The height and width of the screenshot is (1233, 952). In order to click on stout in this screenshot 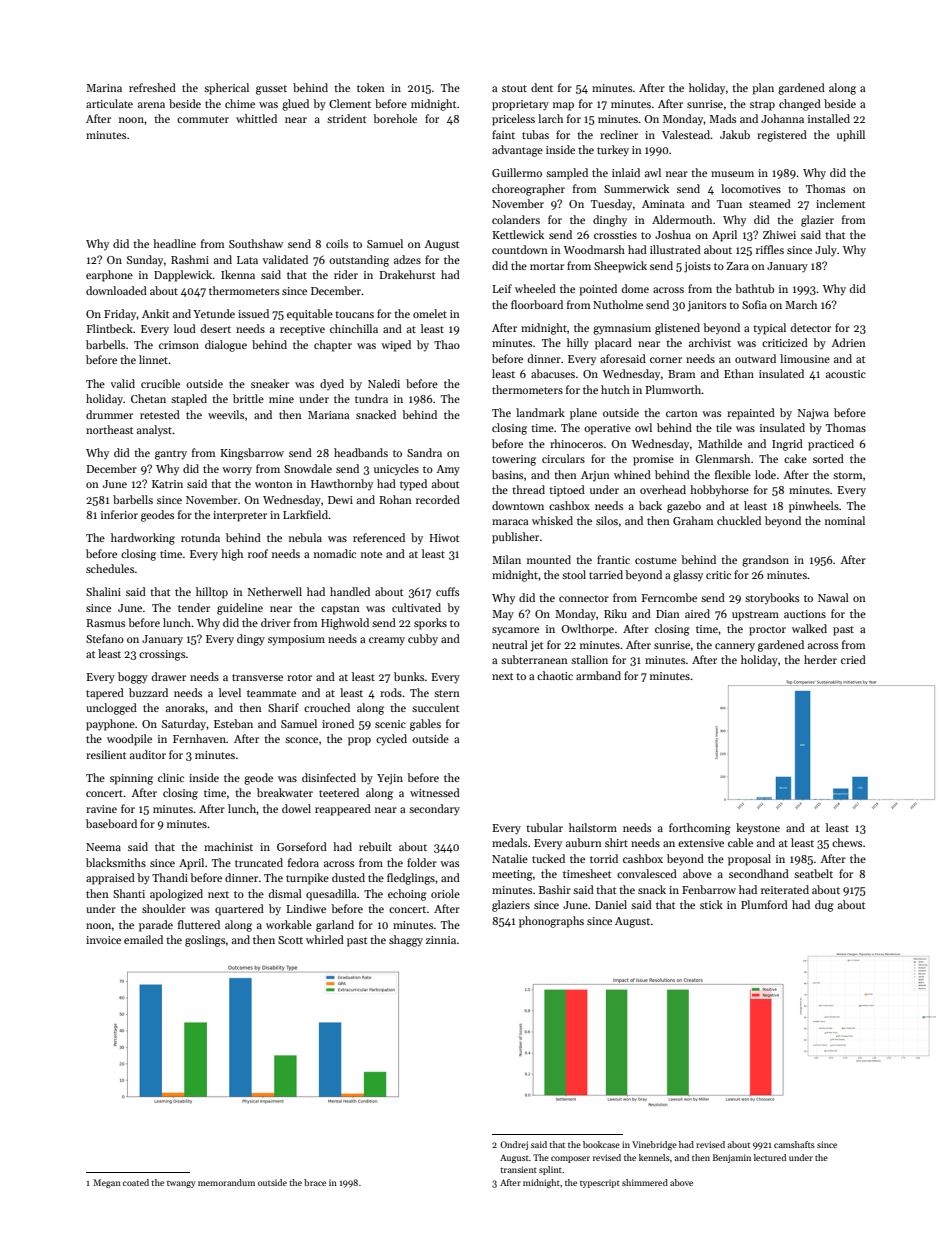, I will do `click(514, 88)`.
